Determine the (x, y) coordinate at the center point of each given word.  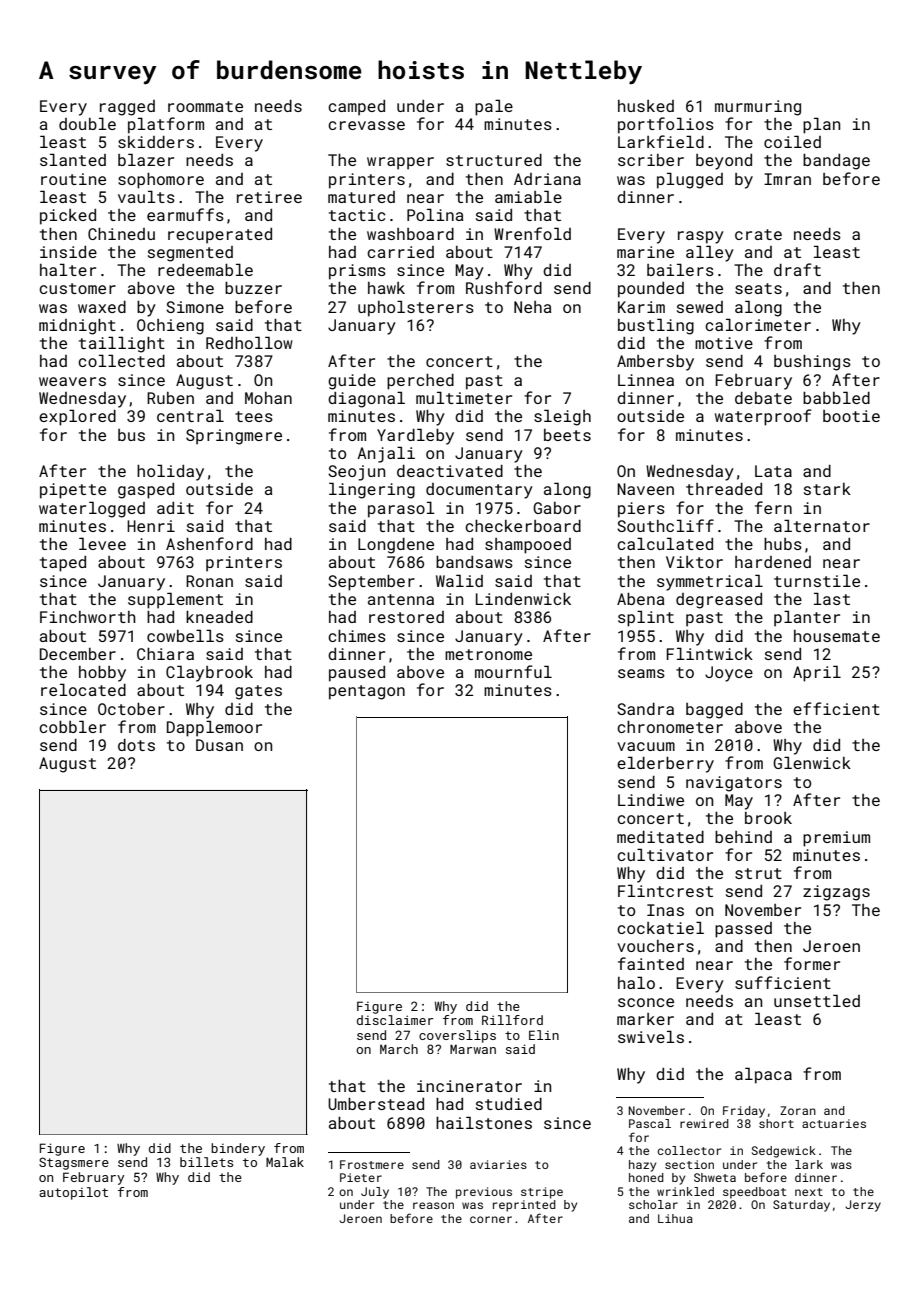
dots (136, 745)
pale (494, 107)
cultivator (665, 854)
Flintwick (709, 653)
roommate (205, 106)
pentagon (367, 692)
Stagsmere (74, 1163)
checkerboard (523, 526)
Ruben (170, 398)
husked (646, 106)
